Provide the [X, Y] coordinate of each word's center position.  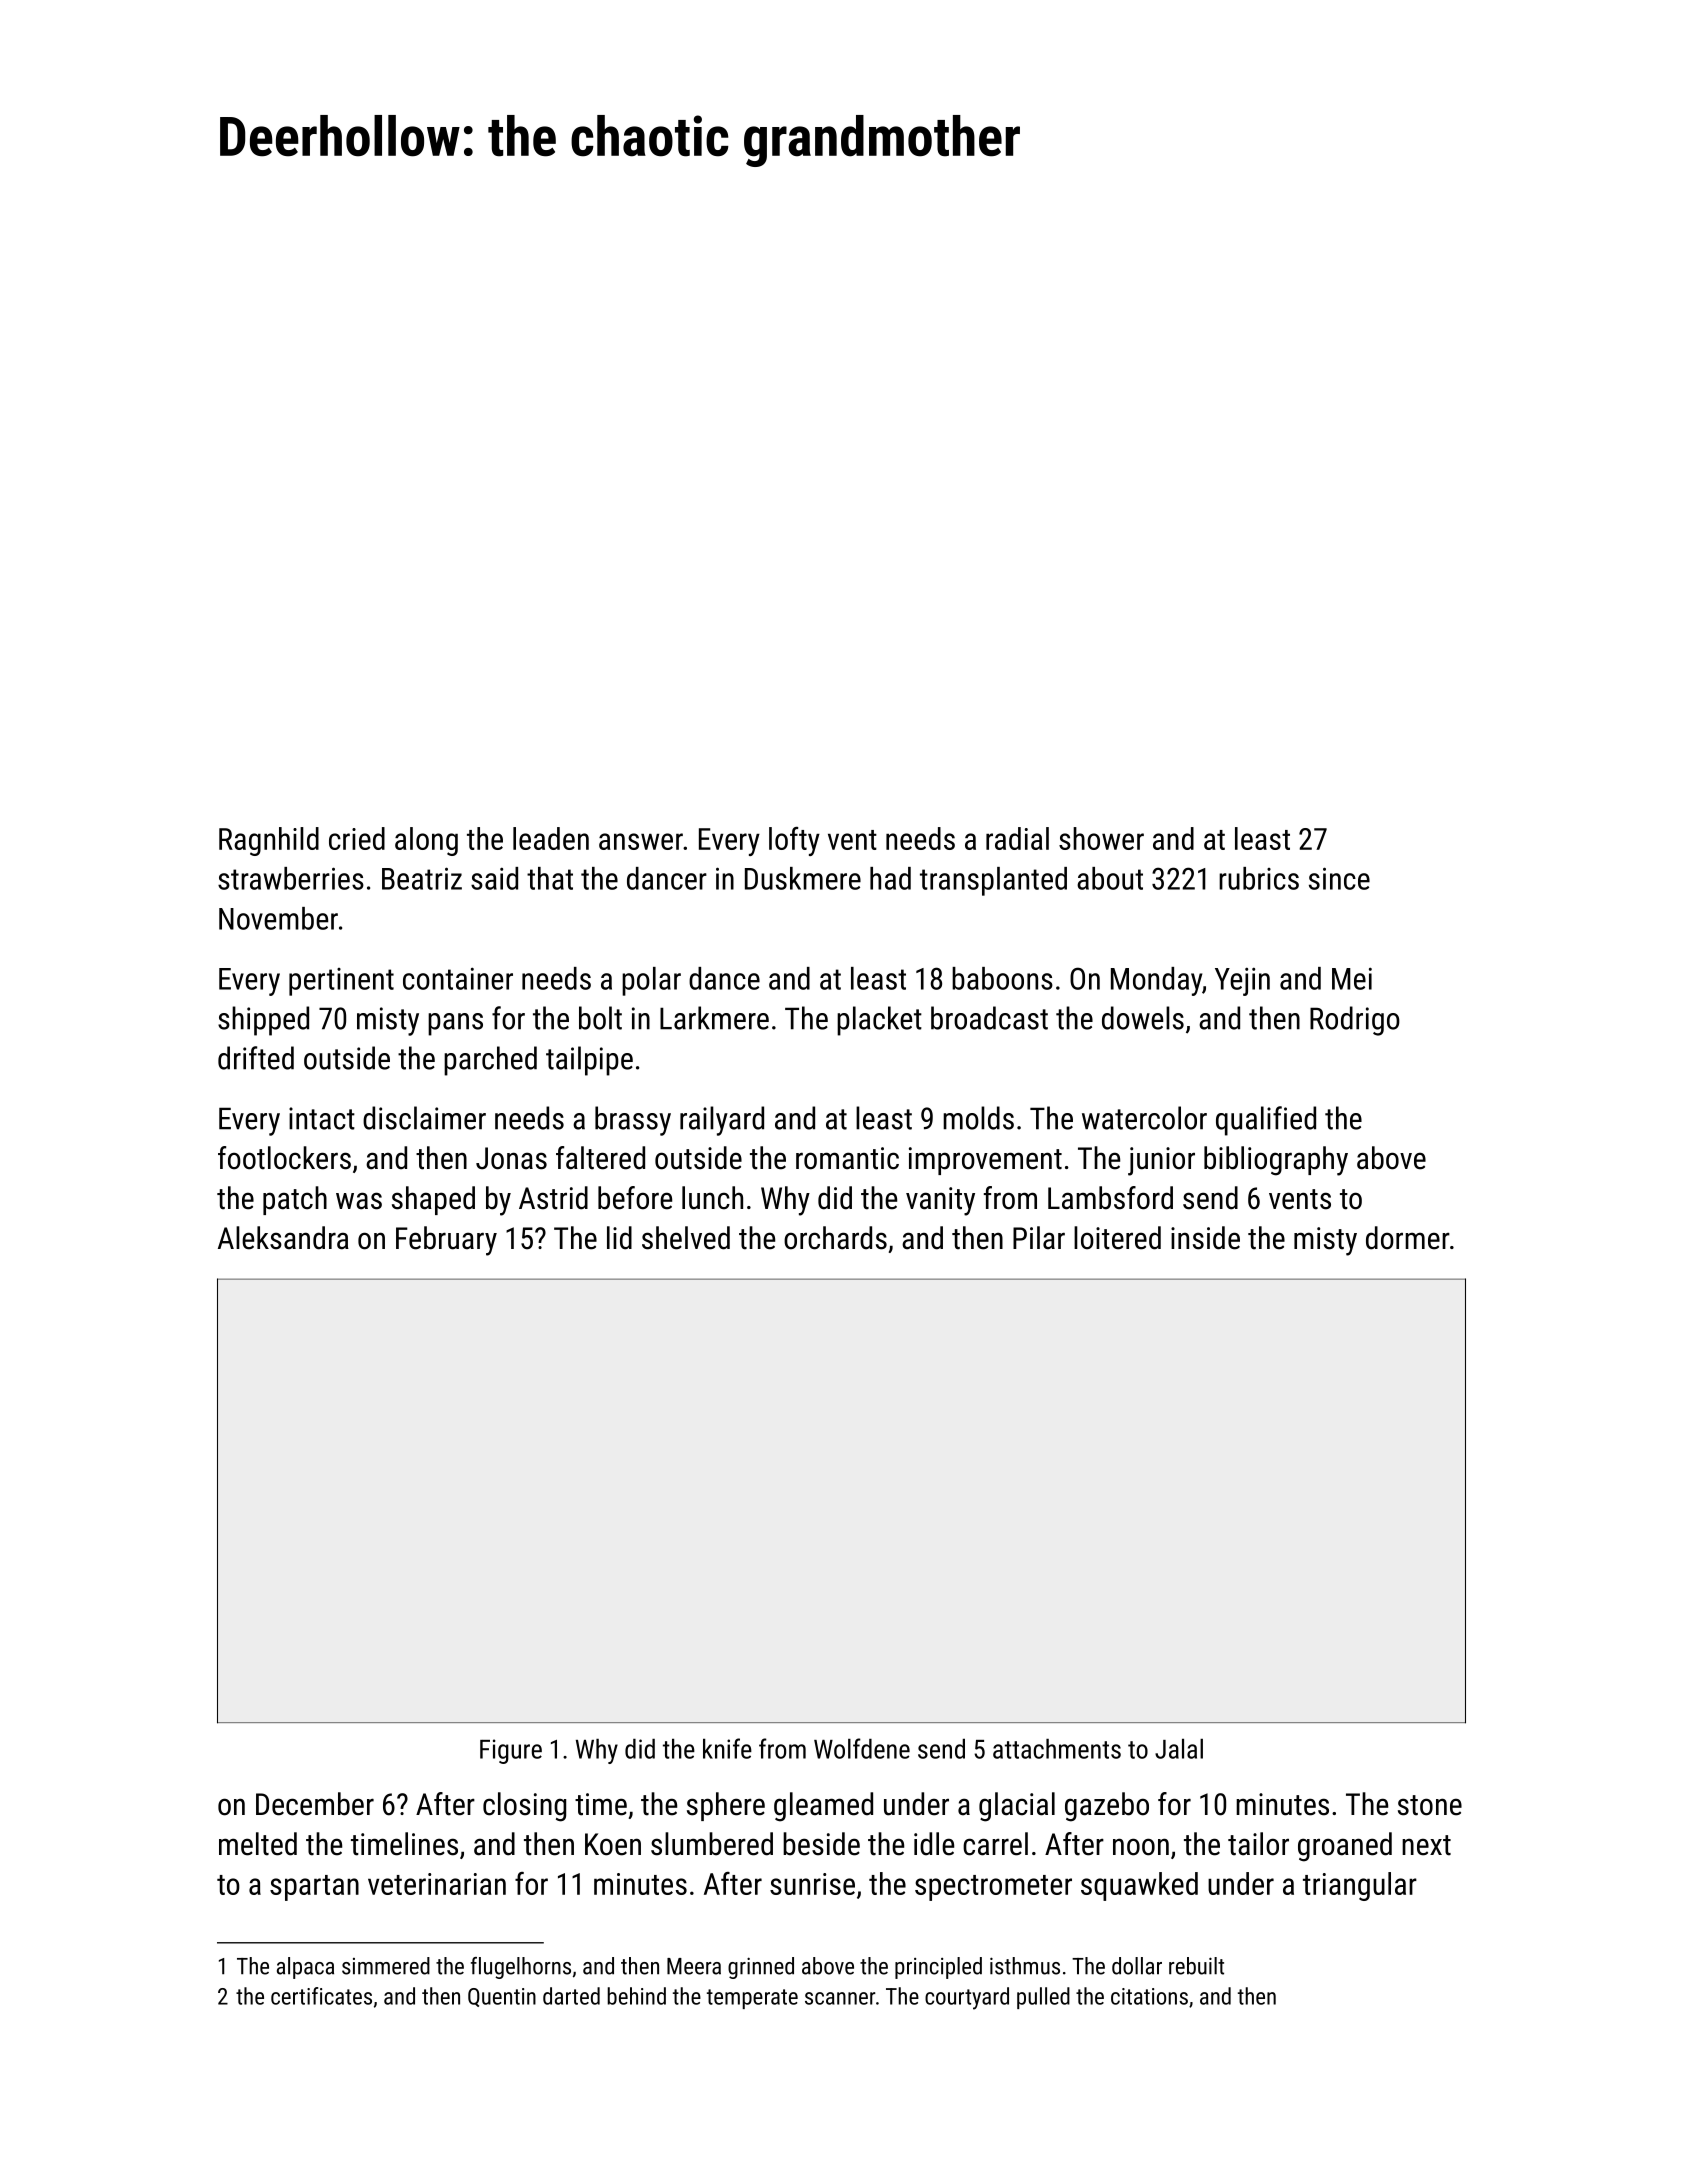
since [1339, 878]
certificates [321, 1996]
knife [727, 1748]
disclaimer [424, 1118]
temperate [752, 1999]
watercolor [1144, 1118]
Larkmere [714, 1018]
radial [1017, 838]
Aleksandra [283, 1238]
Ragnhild [269, 841]
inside [1205, 1238]
